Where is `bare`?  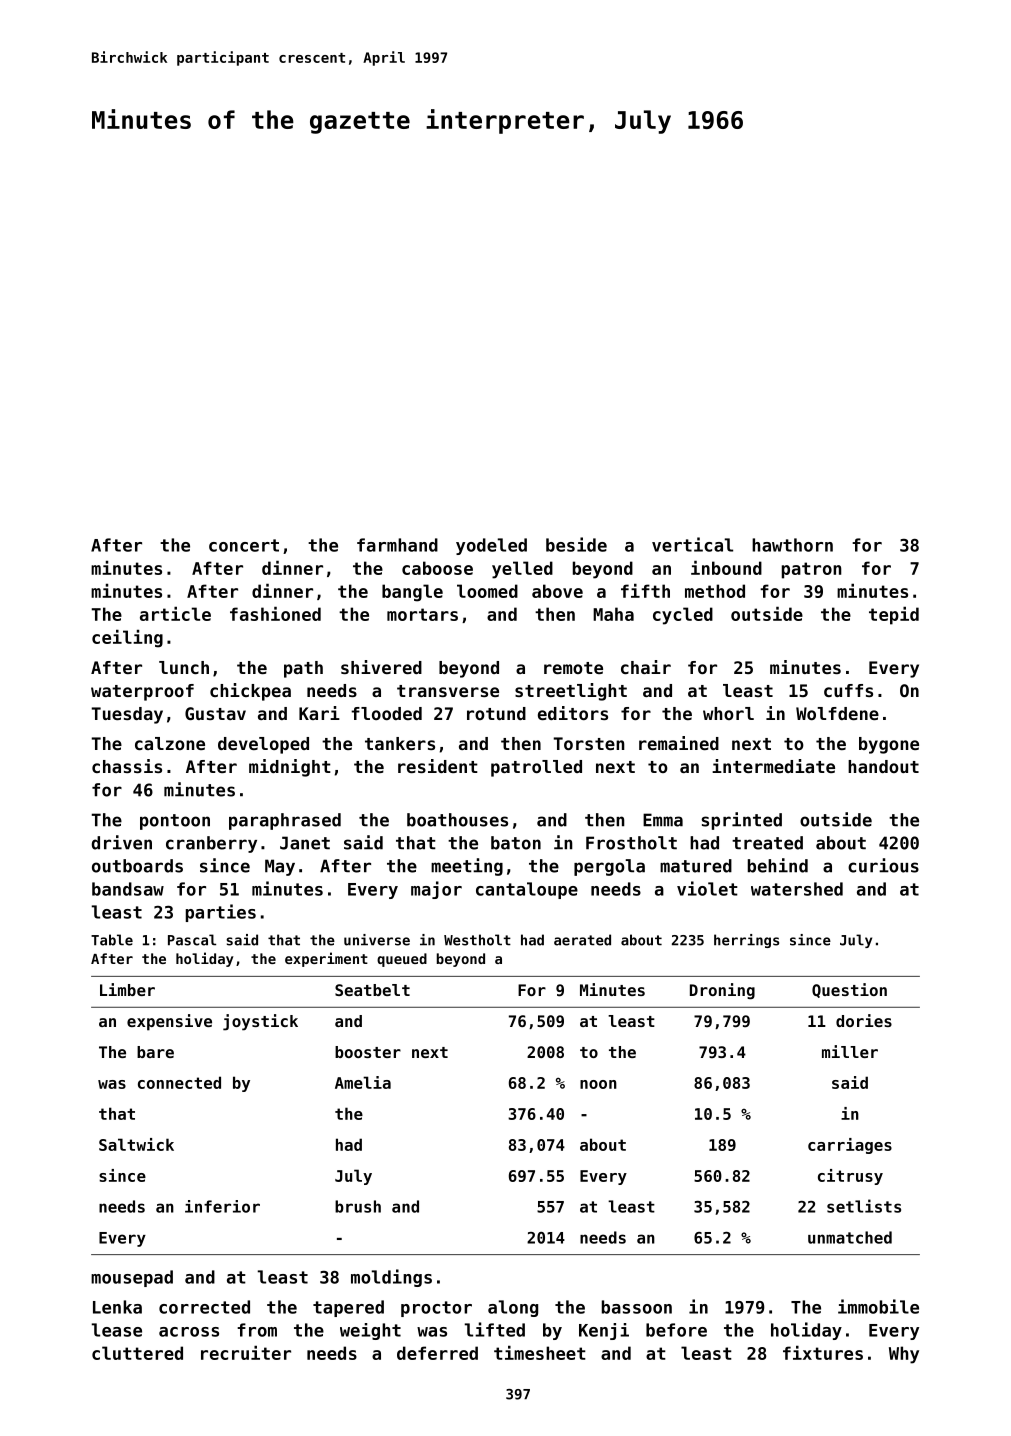
bare is located at coordinates (155, 1052).
